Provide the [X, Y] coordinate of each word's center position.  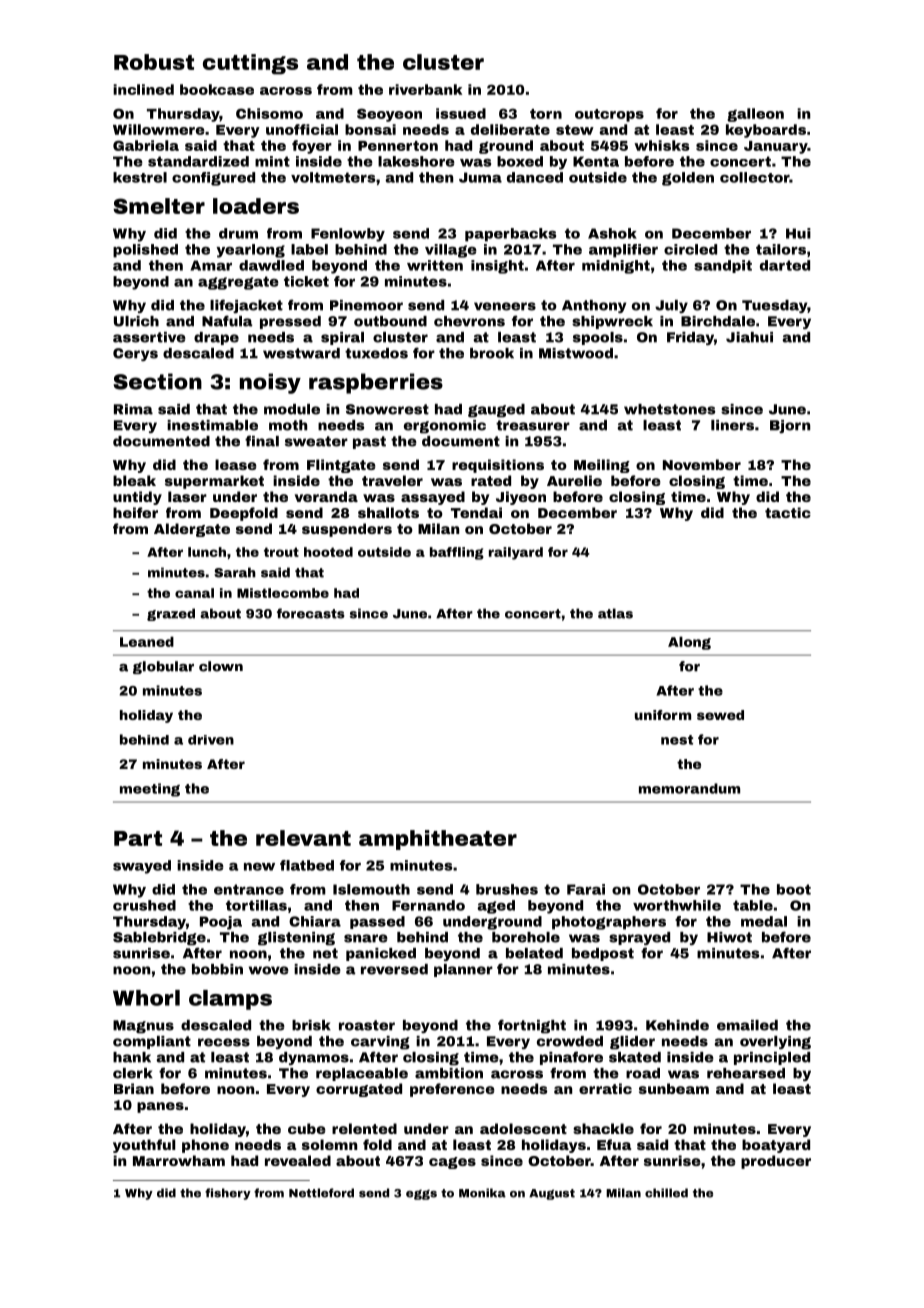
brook [492, 353]
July [671, 306]
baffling [457, 553]
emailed [747, 1025]
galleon [755, 115]
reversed [394, 969]
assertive [149, 337]
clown [221, 666]
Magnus [143, 1027]
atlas [615, 613]
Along [689, 643]
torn [546, 114]
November [702, 464]
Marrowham [179, 1160]
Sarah [235, 572]
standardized [198, 161]
